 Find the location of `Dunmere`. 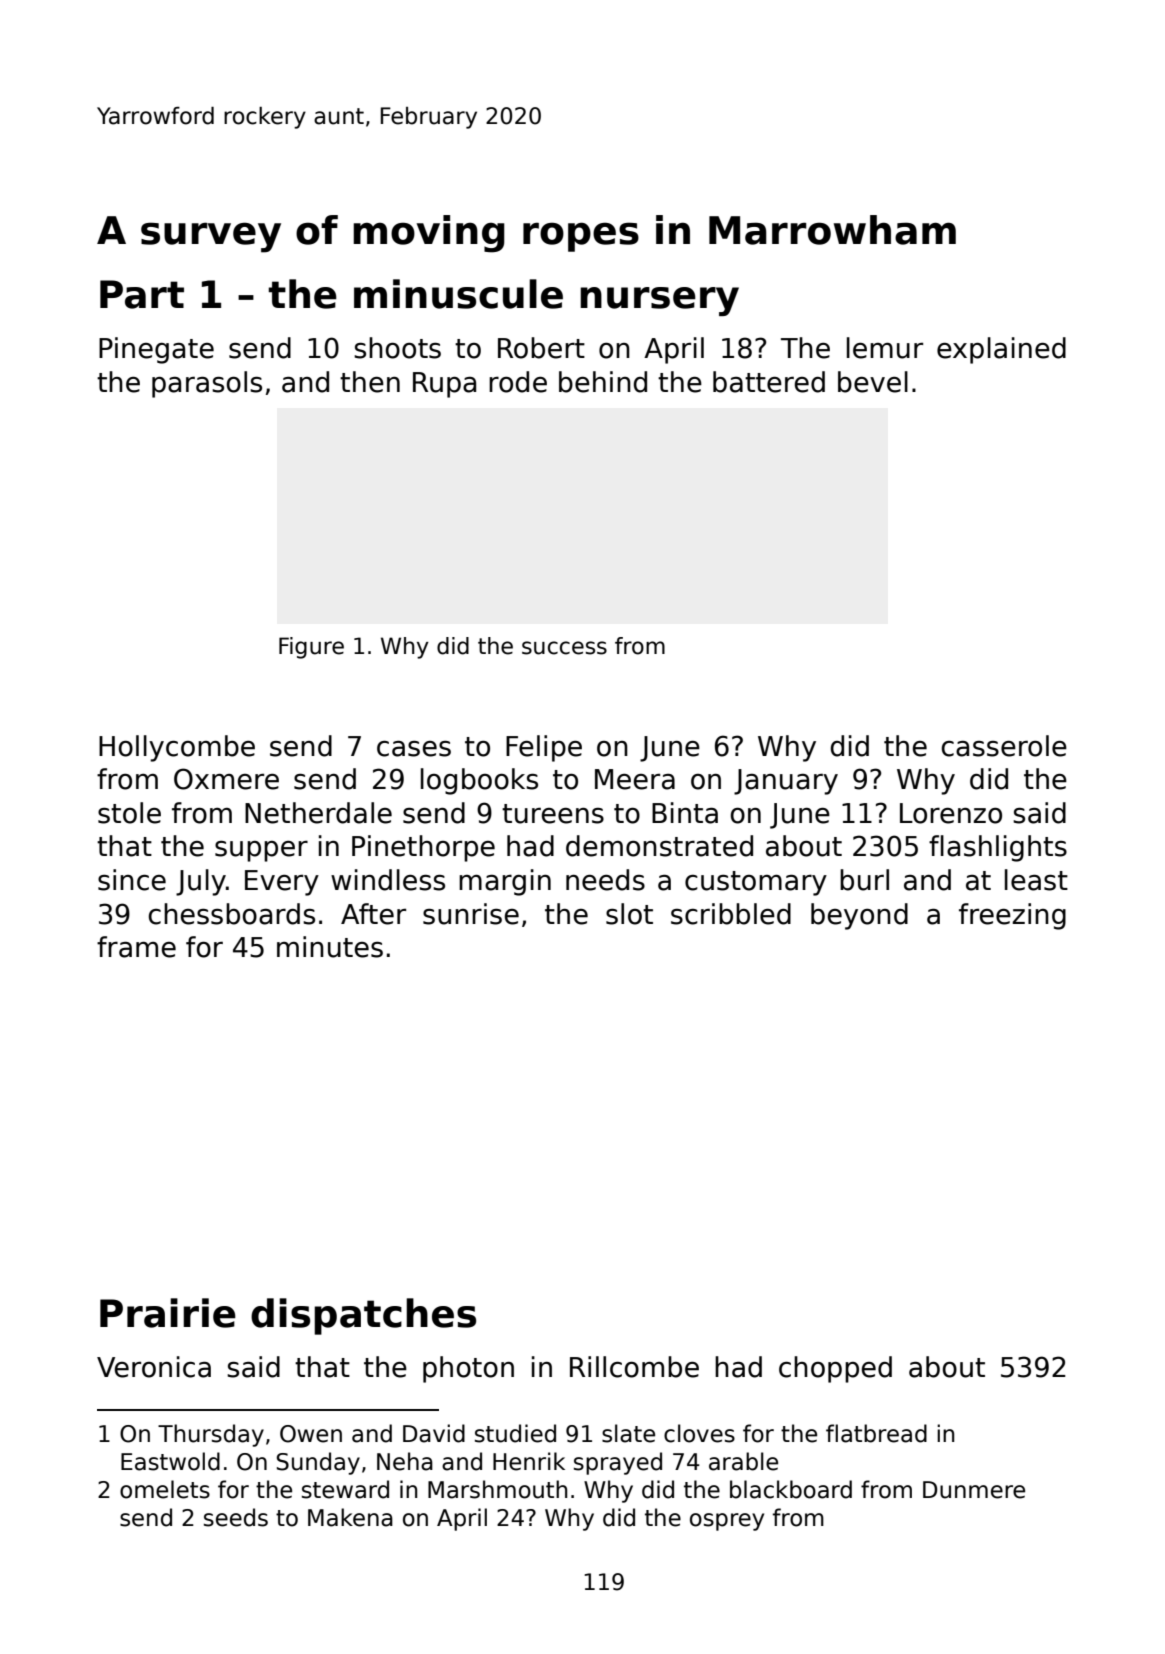

Dunmere is located at coordinates (974, 1490).
